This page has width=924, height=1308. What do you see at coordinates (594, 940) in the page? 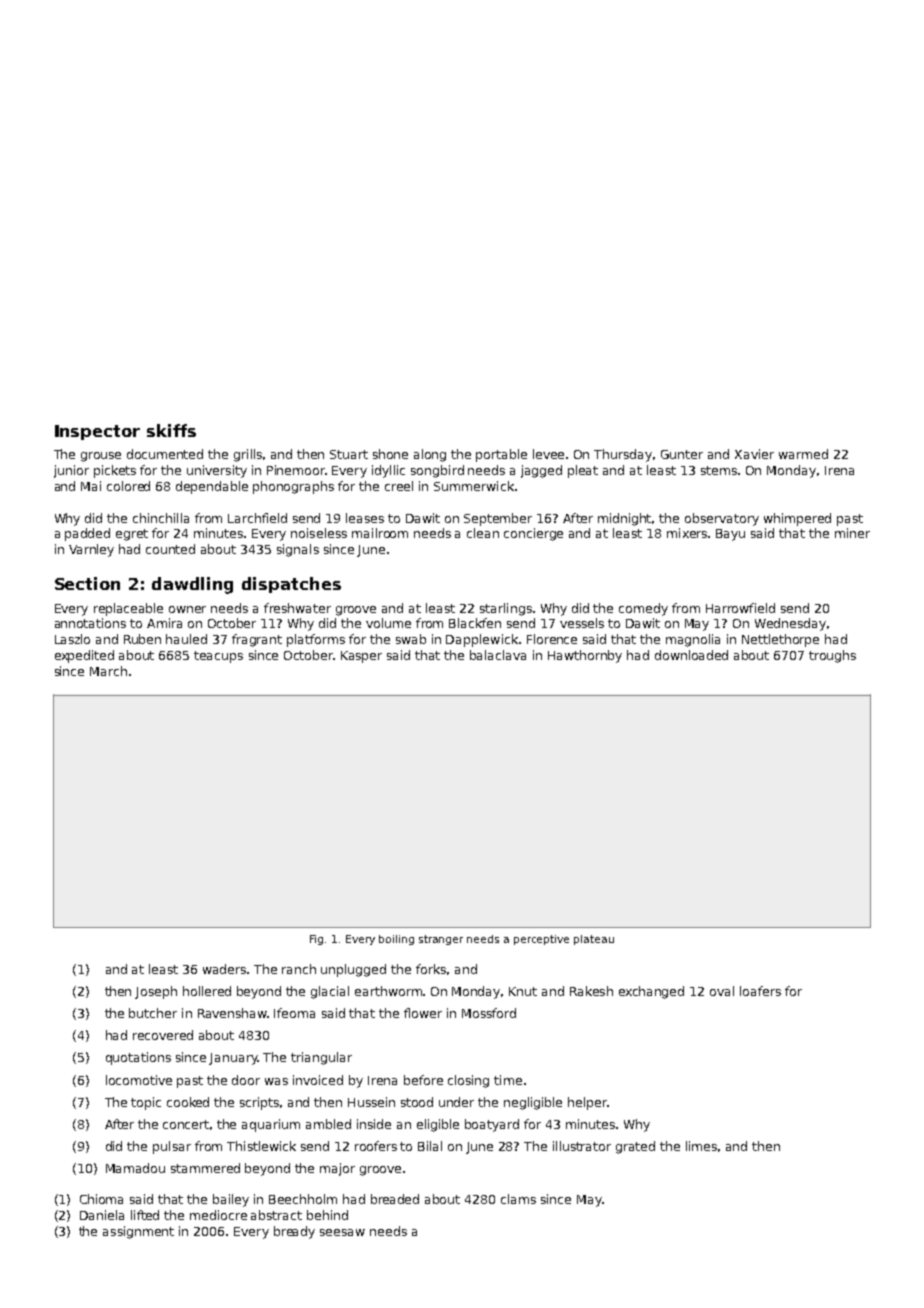
I see `plateau` at bounding box center [594, 940].
